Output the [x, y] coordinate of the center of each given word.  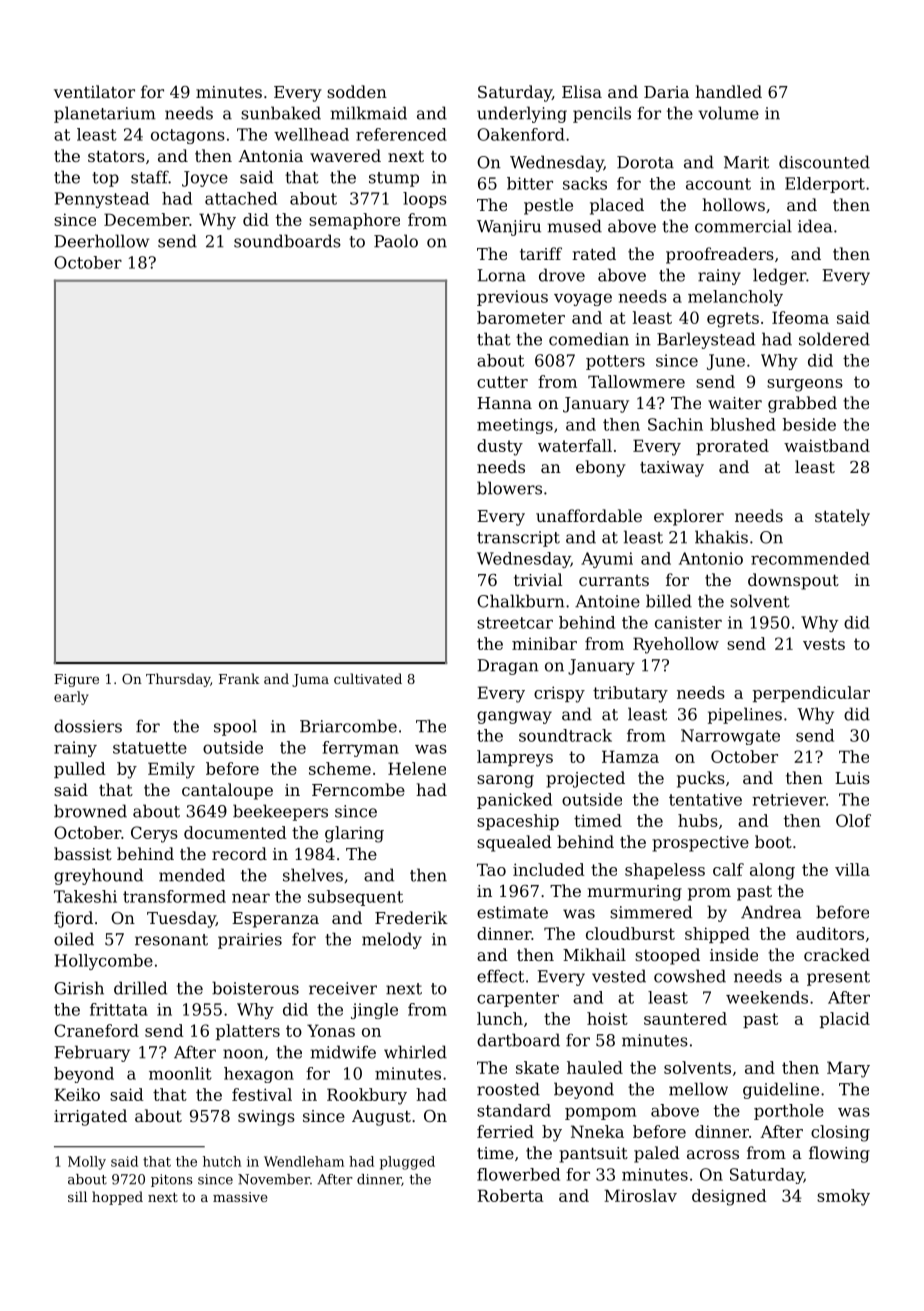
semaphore [354, 221]
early [71, 698]
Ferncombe [358, 789]
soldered [834, 339]
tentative [705, 799]
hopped [117, 1198]
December [146, 219]
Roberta [510, 1195]
